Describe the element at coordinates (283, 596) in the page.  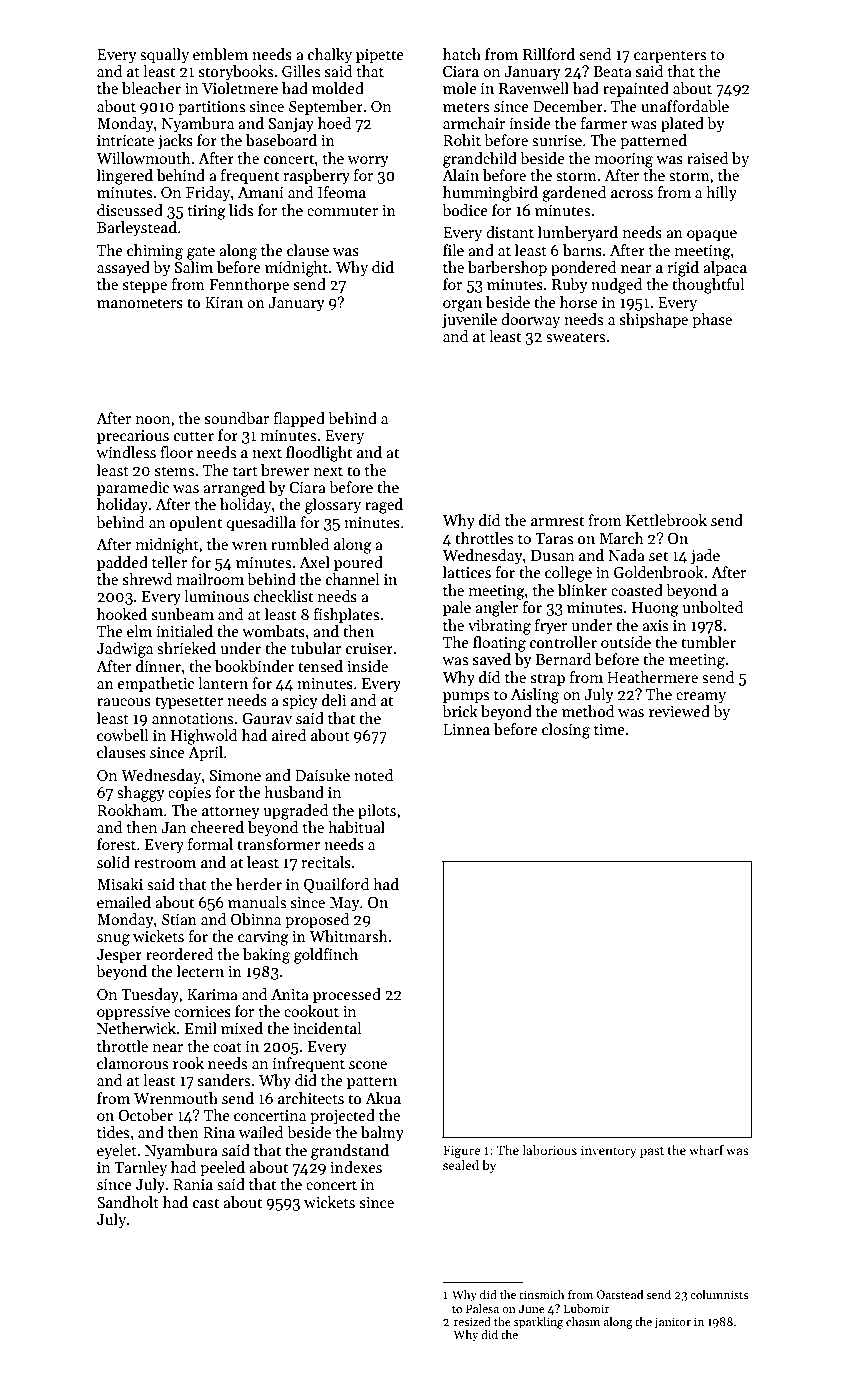
I see `checklist` at that location.
